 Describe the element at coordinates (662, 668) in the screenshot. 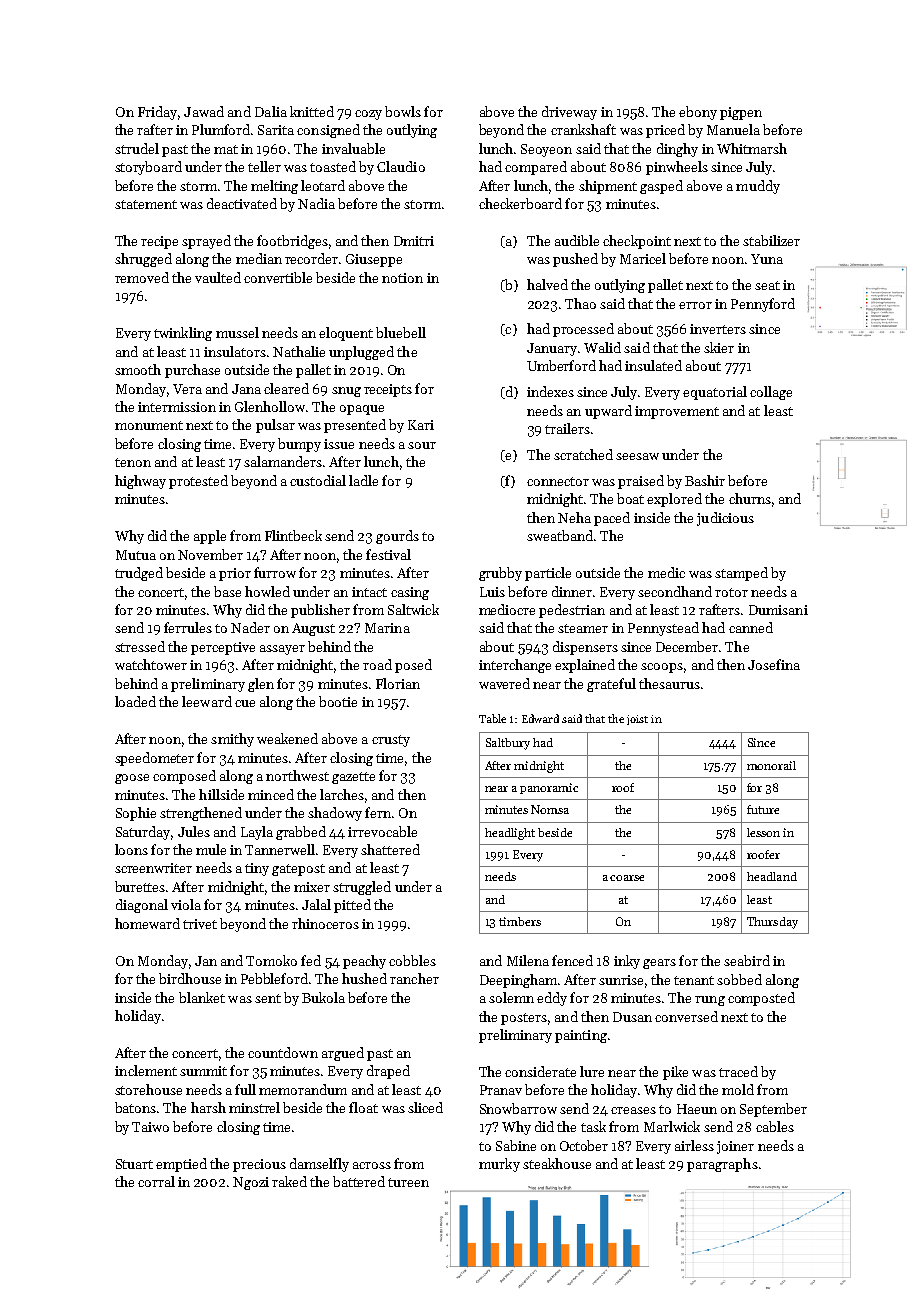

I see `scoops` at that location.
